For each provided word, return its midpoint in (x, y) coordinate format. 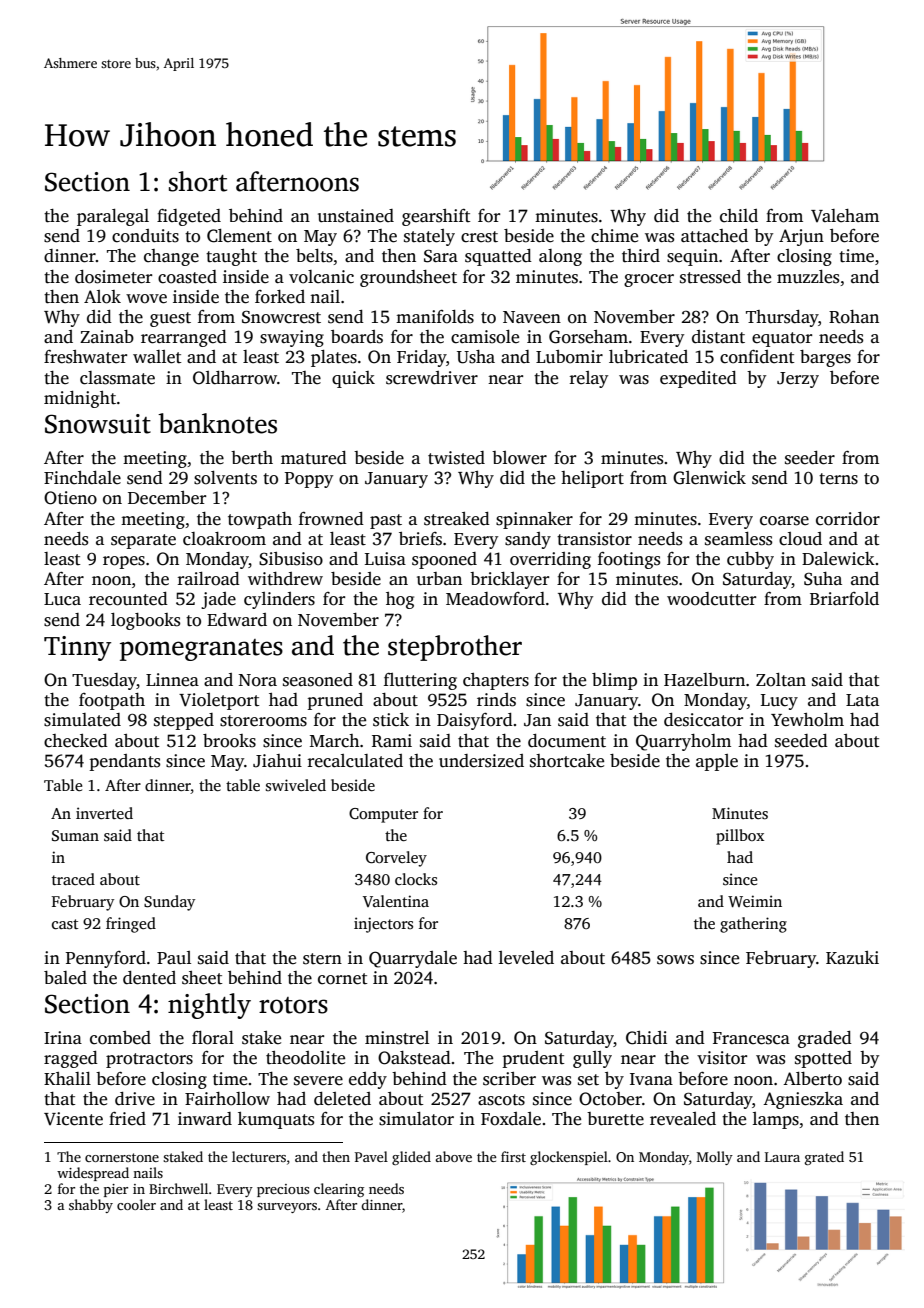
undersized (481, 761)
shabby (91, 1206)
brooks (229, 741)
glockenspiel (569, 1158)
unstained (356, 216)
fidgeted (189, 217)
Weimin (755, 901)
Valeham (845, 216)
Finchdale (82, 478)
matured (314, 458)
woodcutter (711, 599)
